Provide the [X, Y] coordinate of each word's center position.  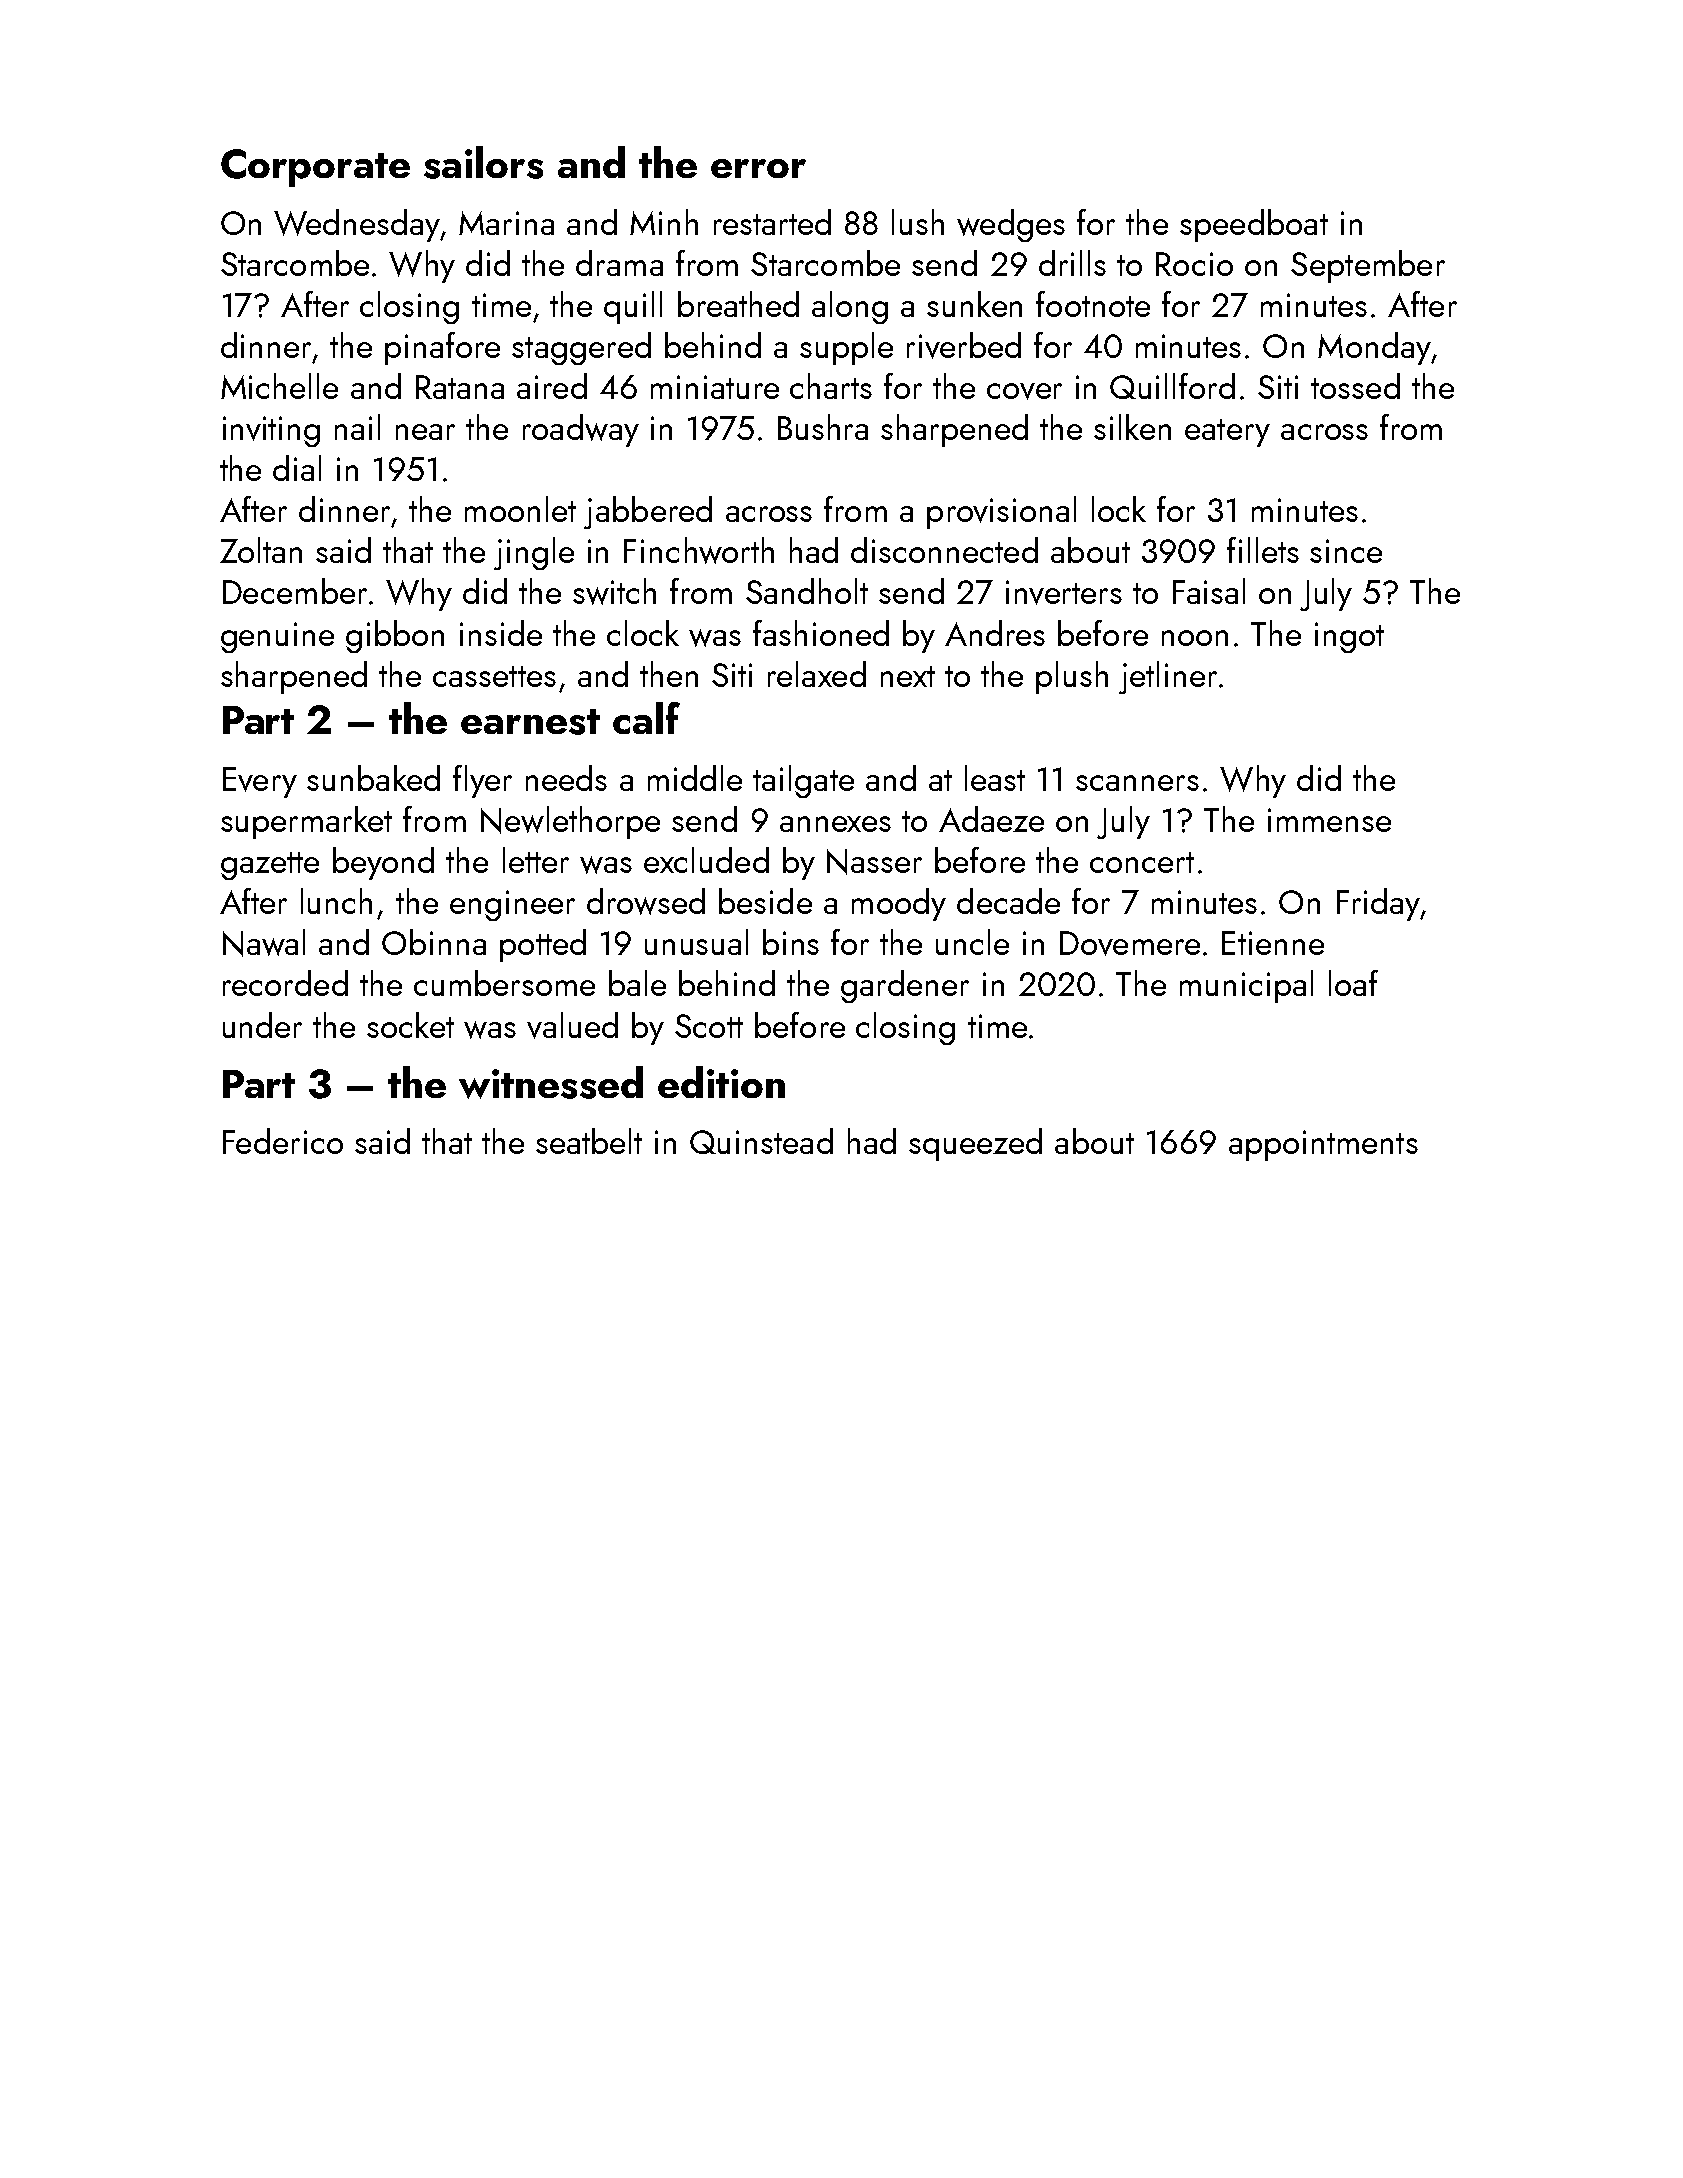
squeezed [975, 1144]
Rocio [1194, 264]
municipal [1246, 986]
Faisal [1209, 591]
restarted [772, 222]
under [262, 1025]
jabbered [648, 512]
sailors [483, 162]
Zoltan [261, 550]
